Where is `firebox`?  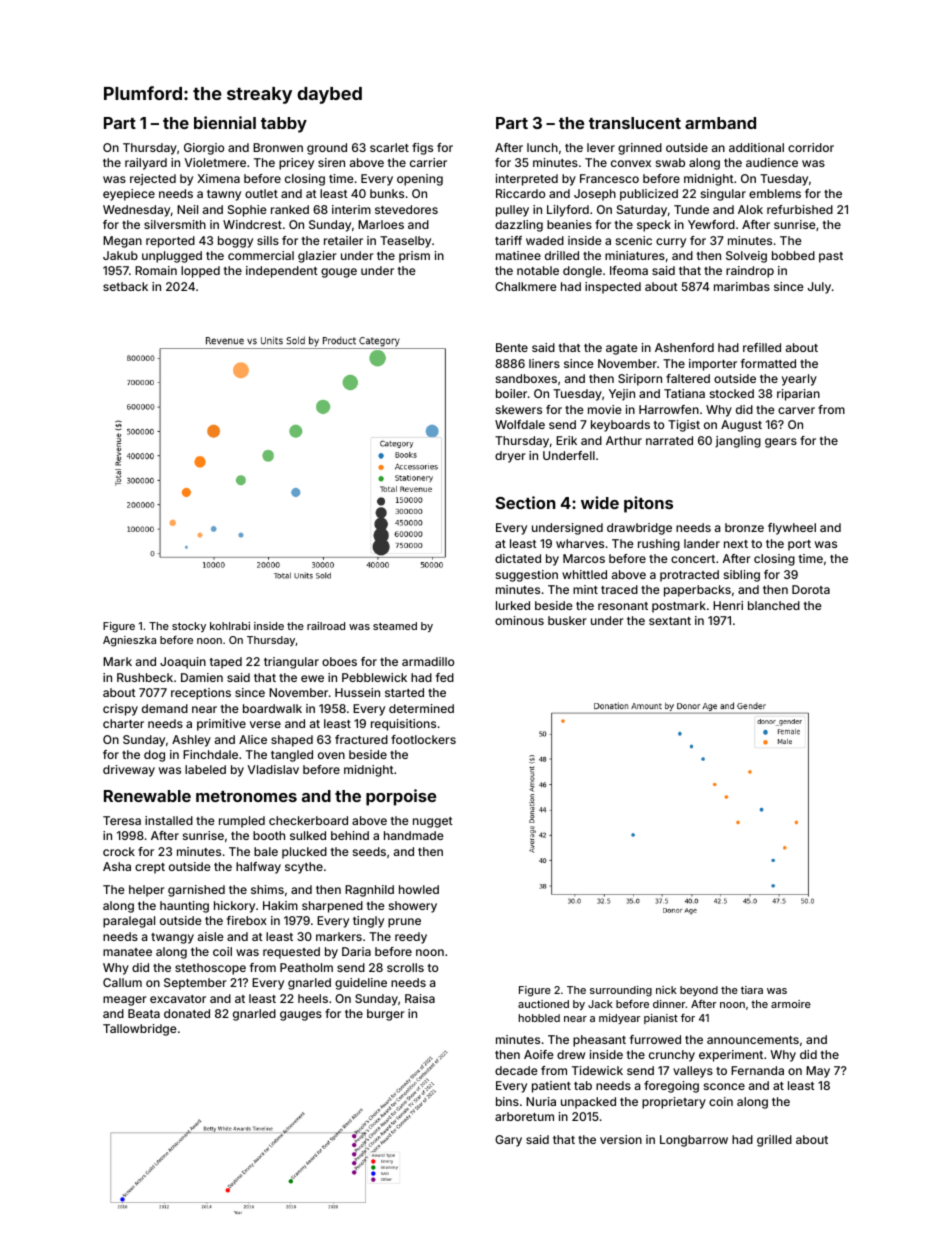
firebox is located at coordinates (247, 920).
